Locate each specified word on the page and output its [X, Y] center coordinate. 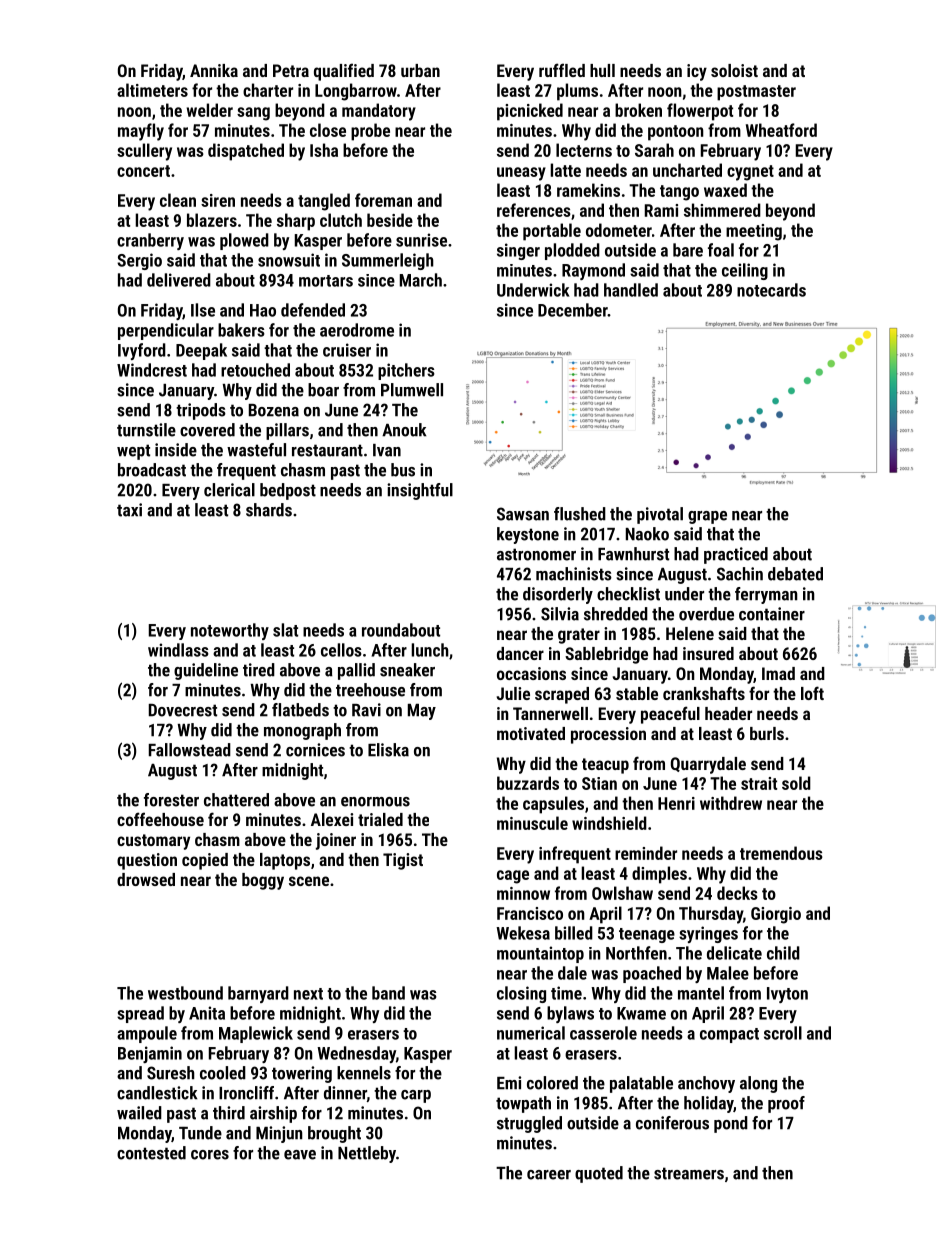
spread [140, 1014]
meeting [754, 232]
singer [518, 251]
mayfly [141, 132]
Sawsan [523, 514]
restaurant [327, 450]
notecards [771, 290]
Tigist [403, 861]
